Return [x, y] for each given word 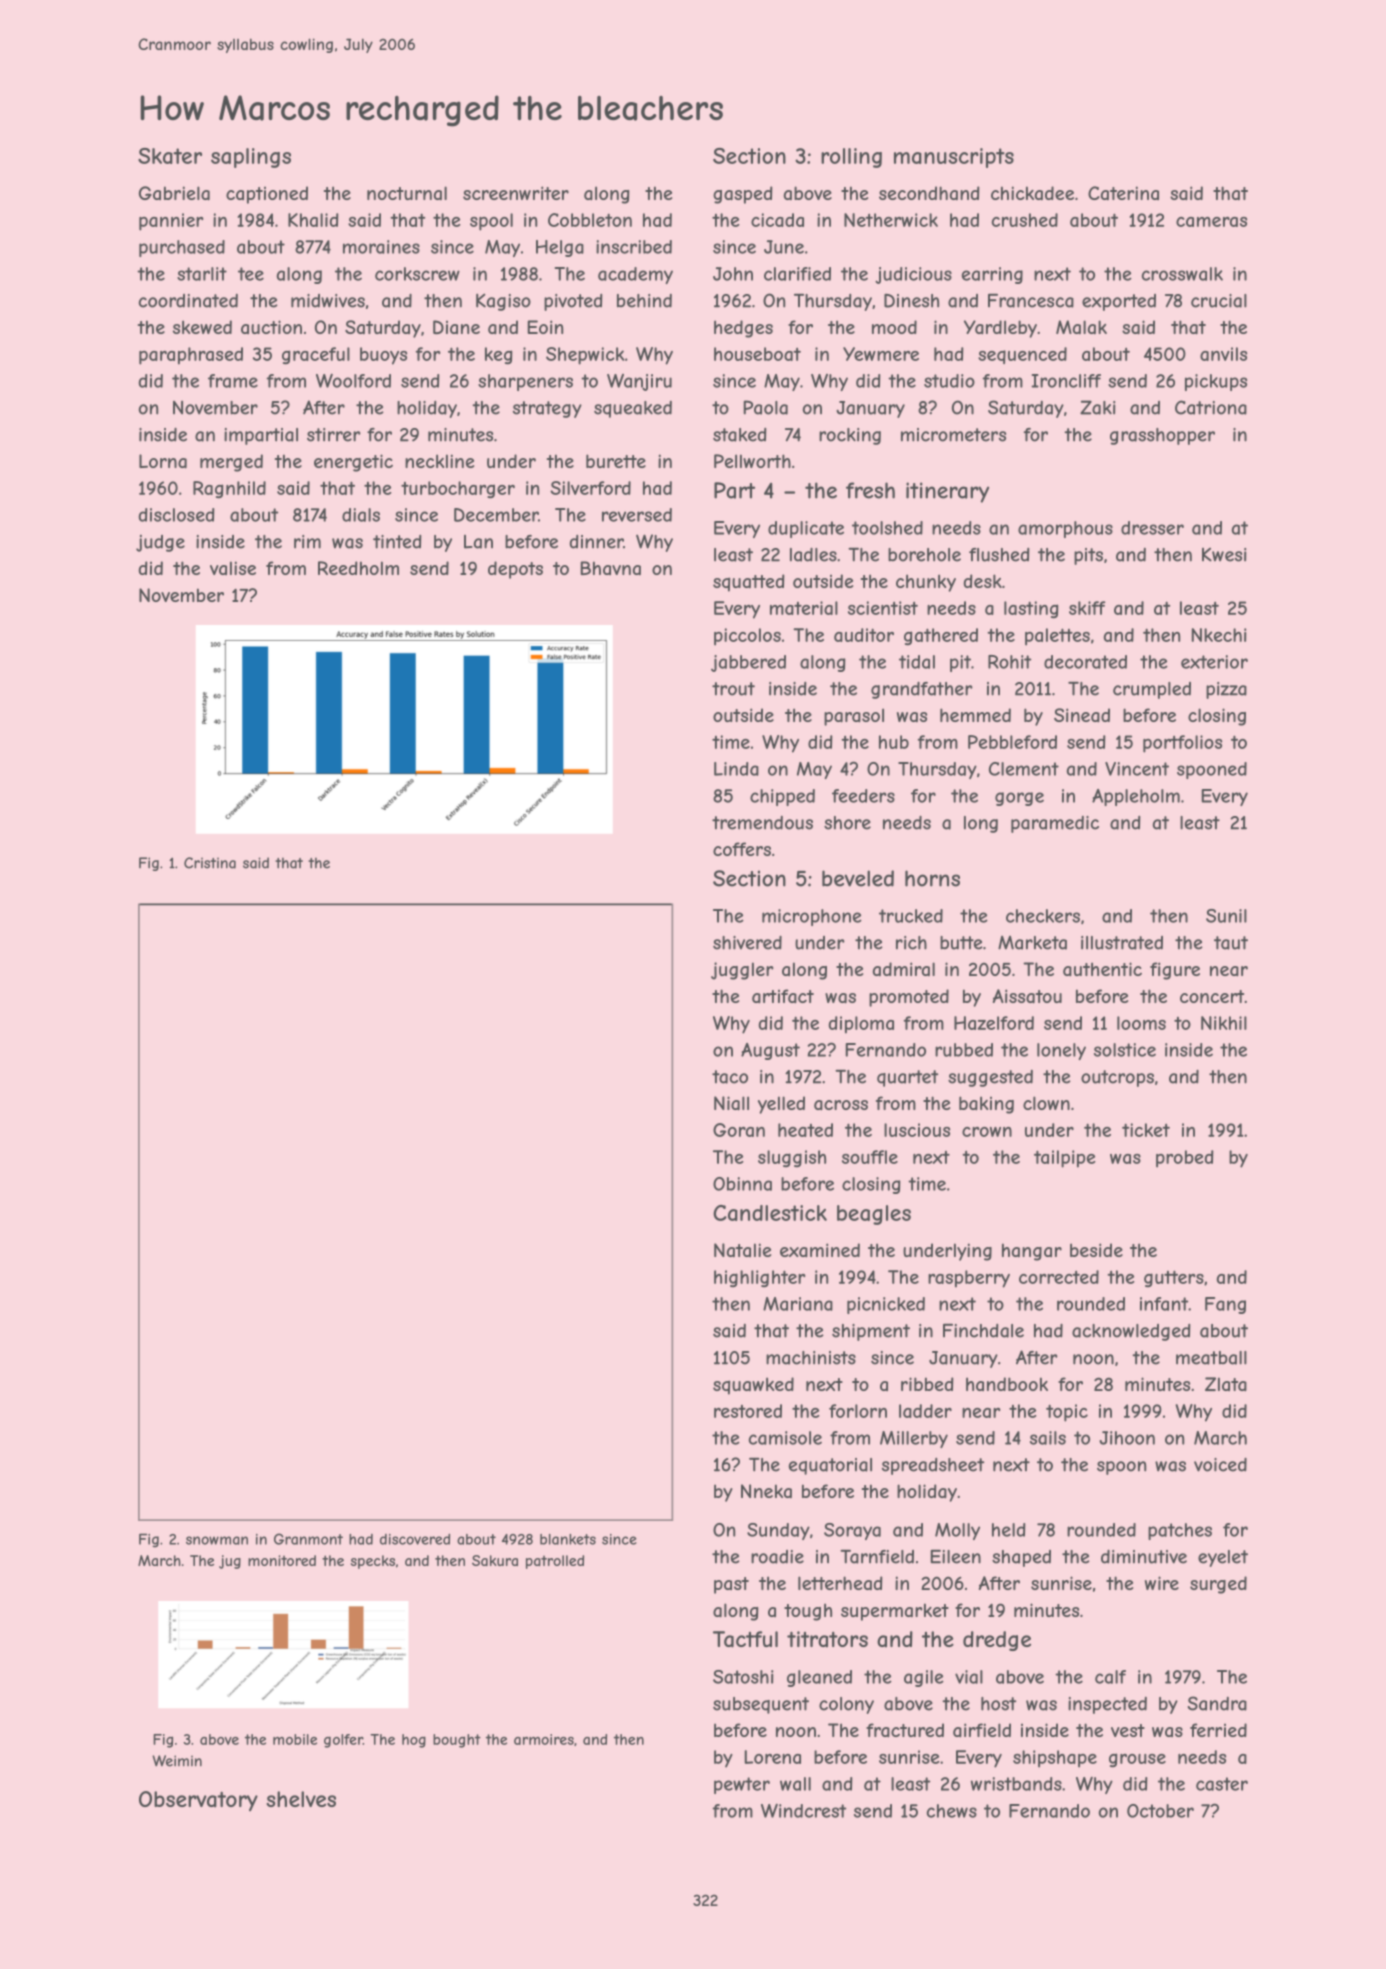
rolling [851, 158]
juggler [742, 971]
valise [233, 568]
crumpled [1152, 690]
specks [373, 1562]
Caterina [1123, 193]
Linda [736, 769]
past [731, 1585]
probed [1185, 1159]
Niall [731, 1103]
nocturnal [407, 193]
